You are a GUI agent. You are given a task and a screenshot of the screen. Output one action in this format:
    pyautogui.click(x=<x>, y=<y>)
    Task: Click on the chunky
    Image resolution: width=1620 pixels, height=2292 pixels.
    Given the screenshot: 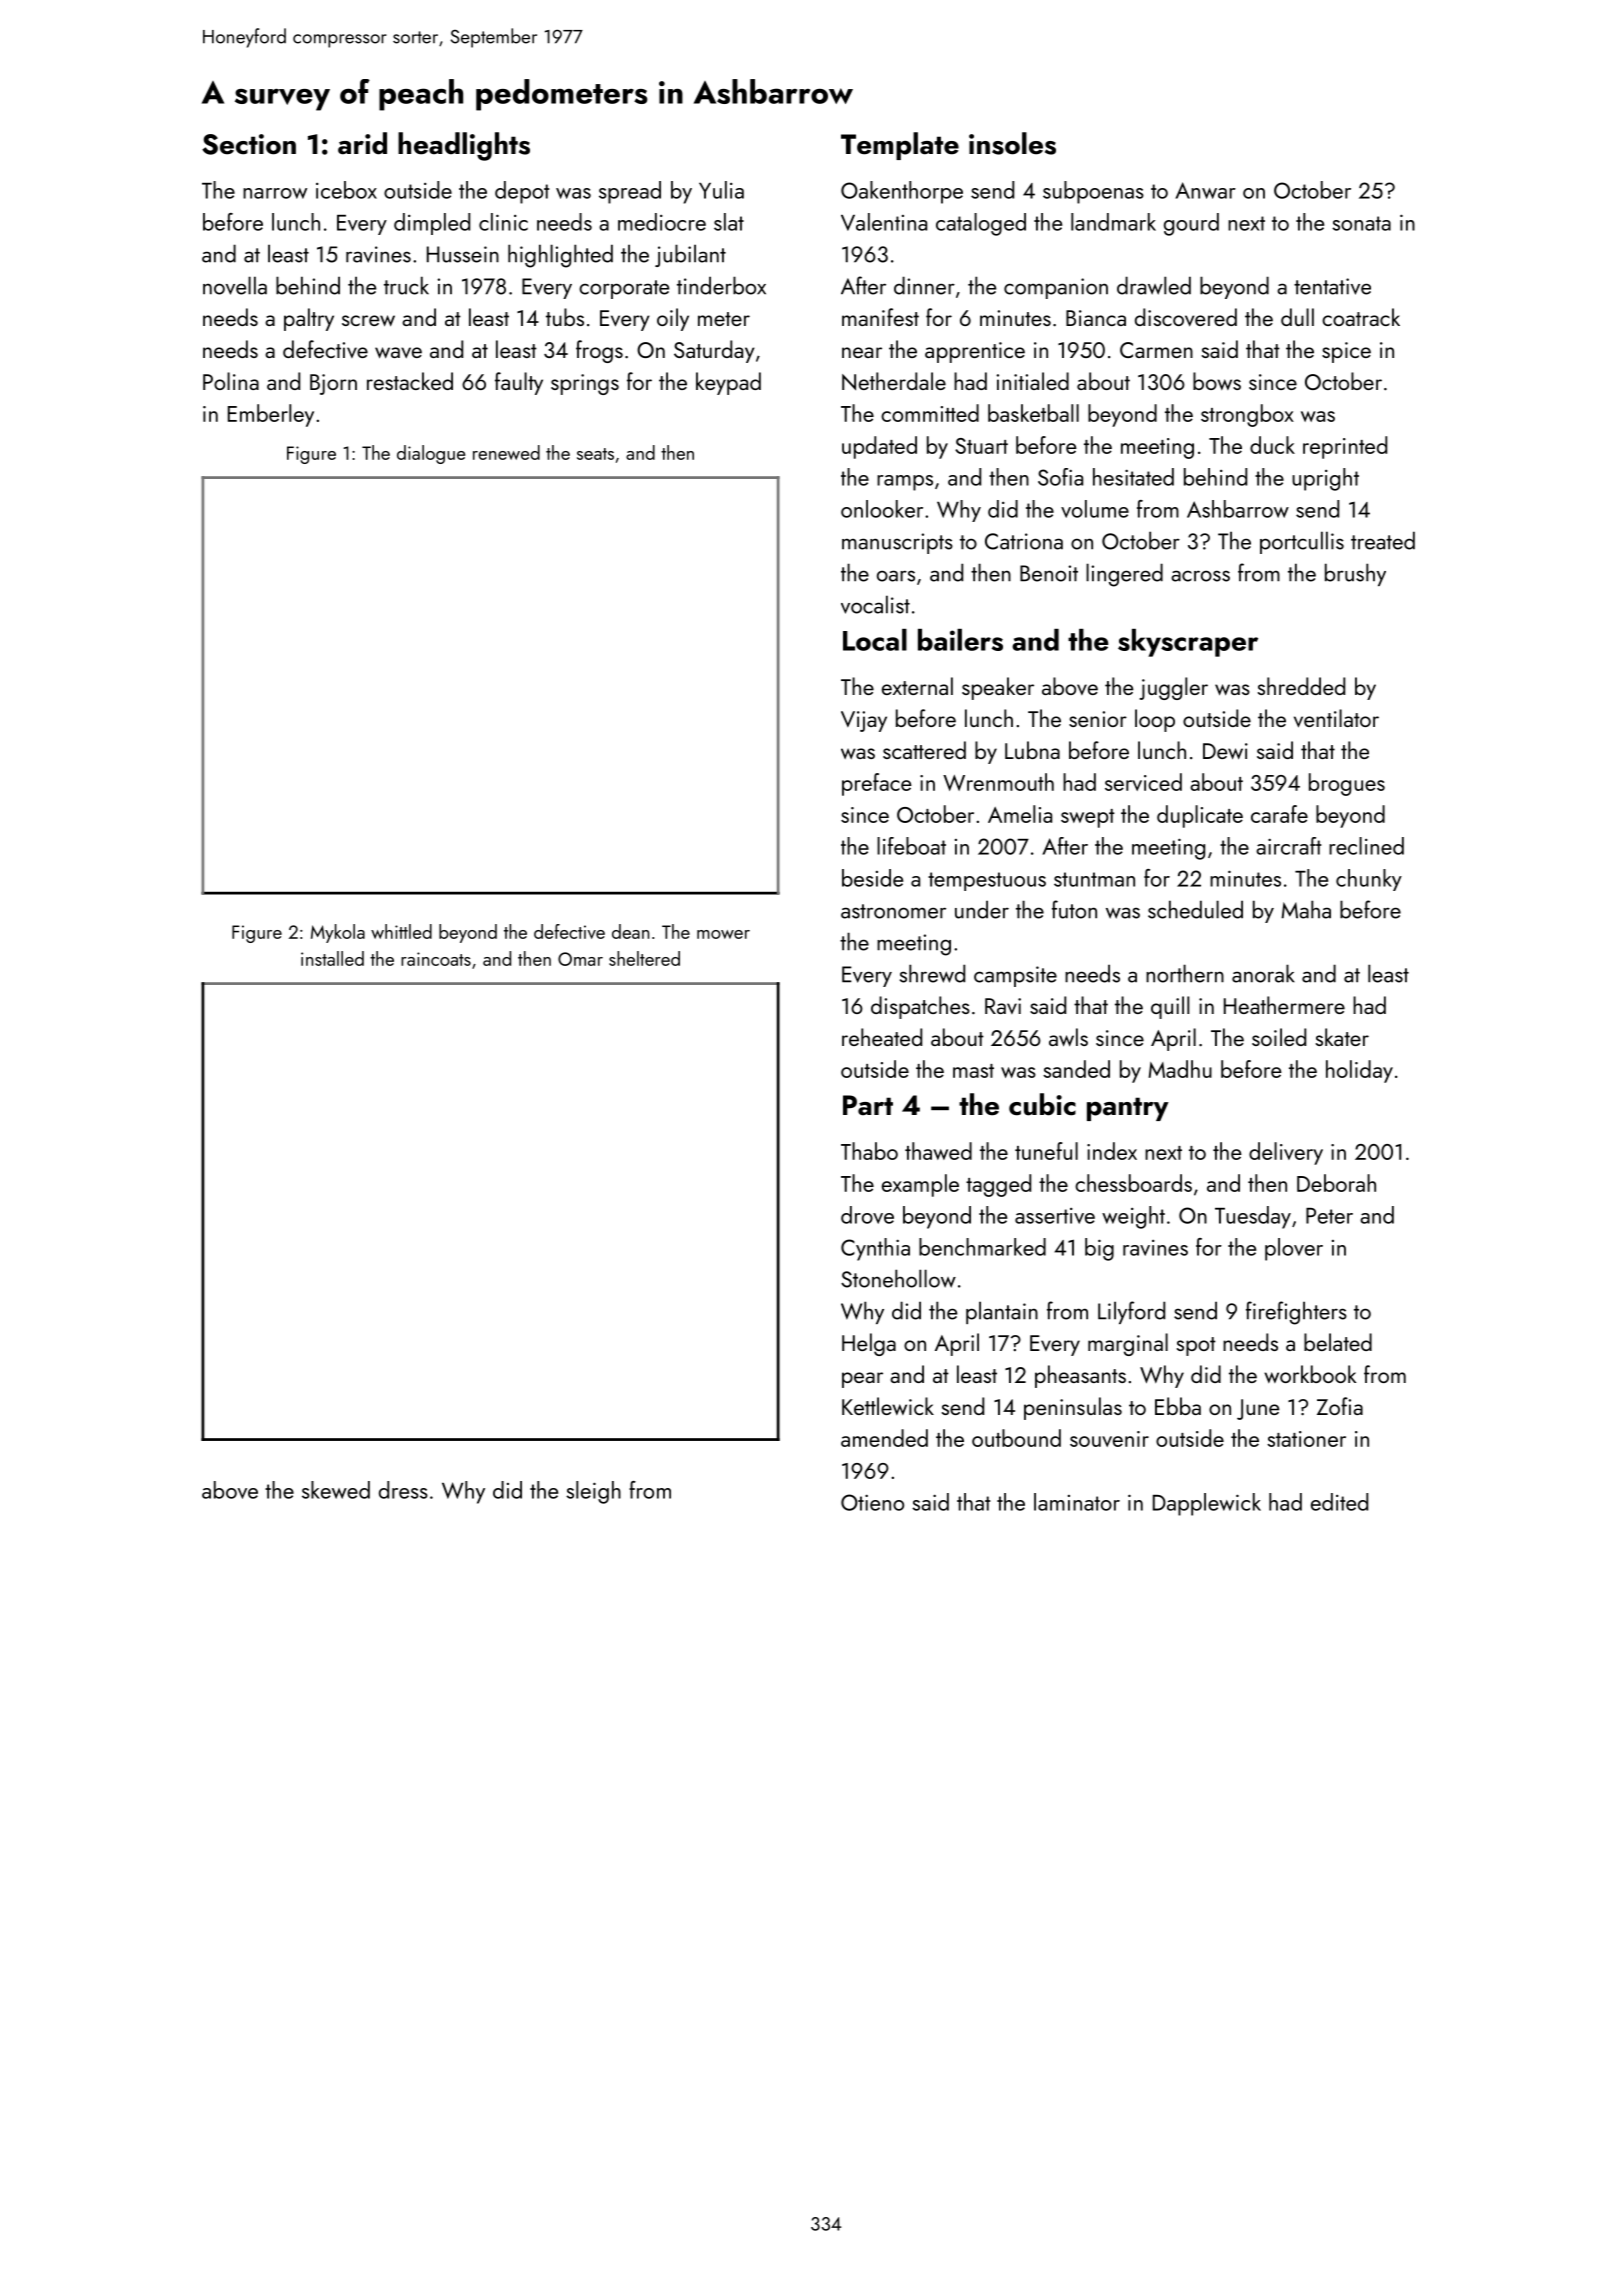 What is the action you would take?
    pyautogui.click(x=1369, y=880)
